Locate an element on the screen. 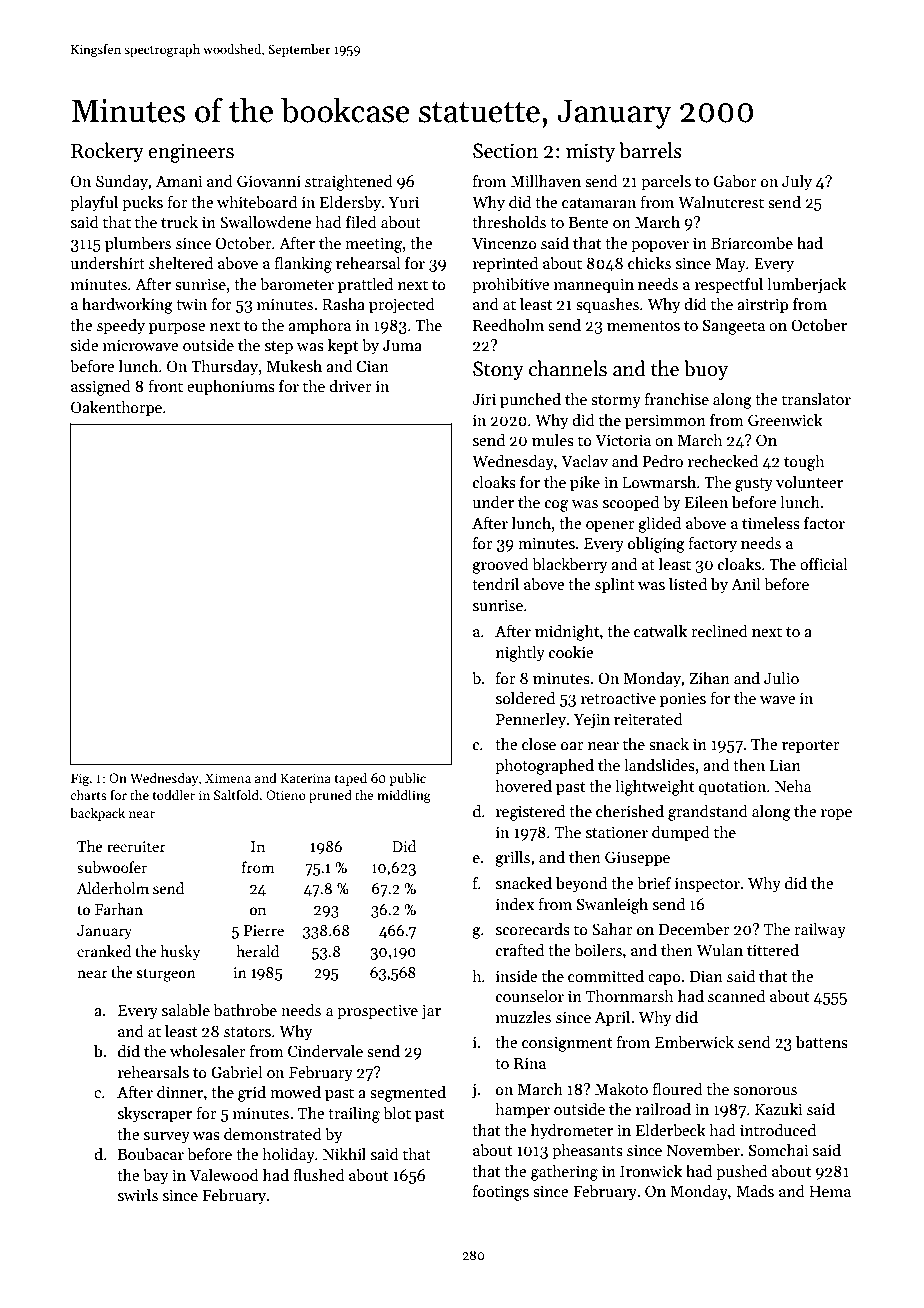 The height and width of the screenshot is (1308, 924). Julio is located at coordinates (781, 678).
